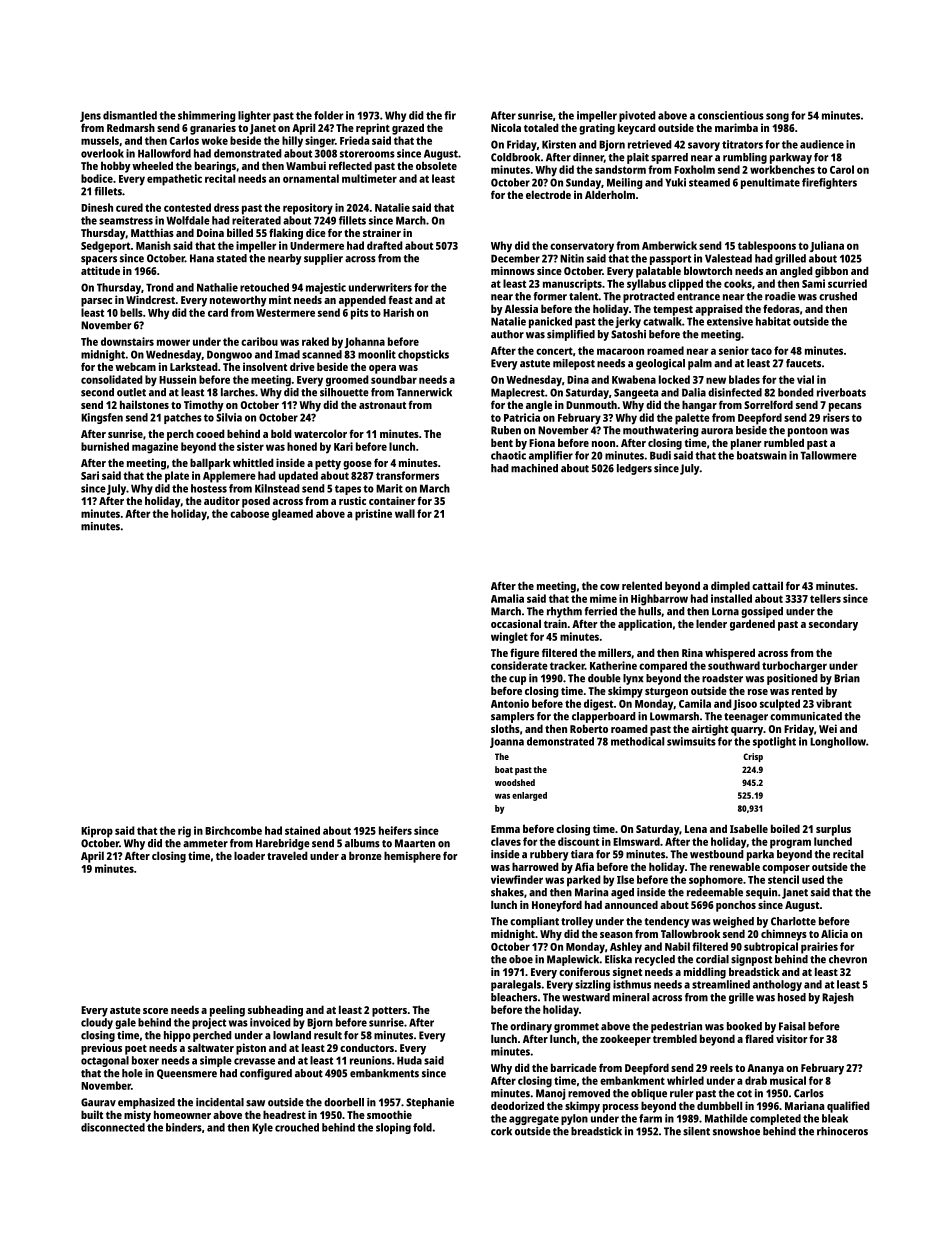  What do you see at coordinates (747, 731) in the document?
I see `quarry` at bounding box center [747, 731].
